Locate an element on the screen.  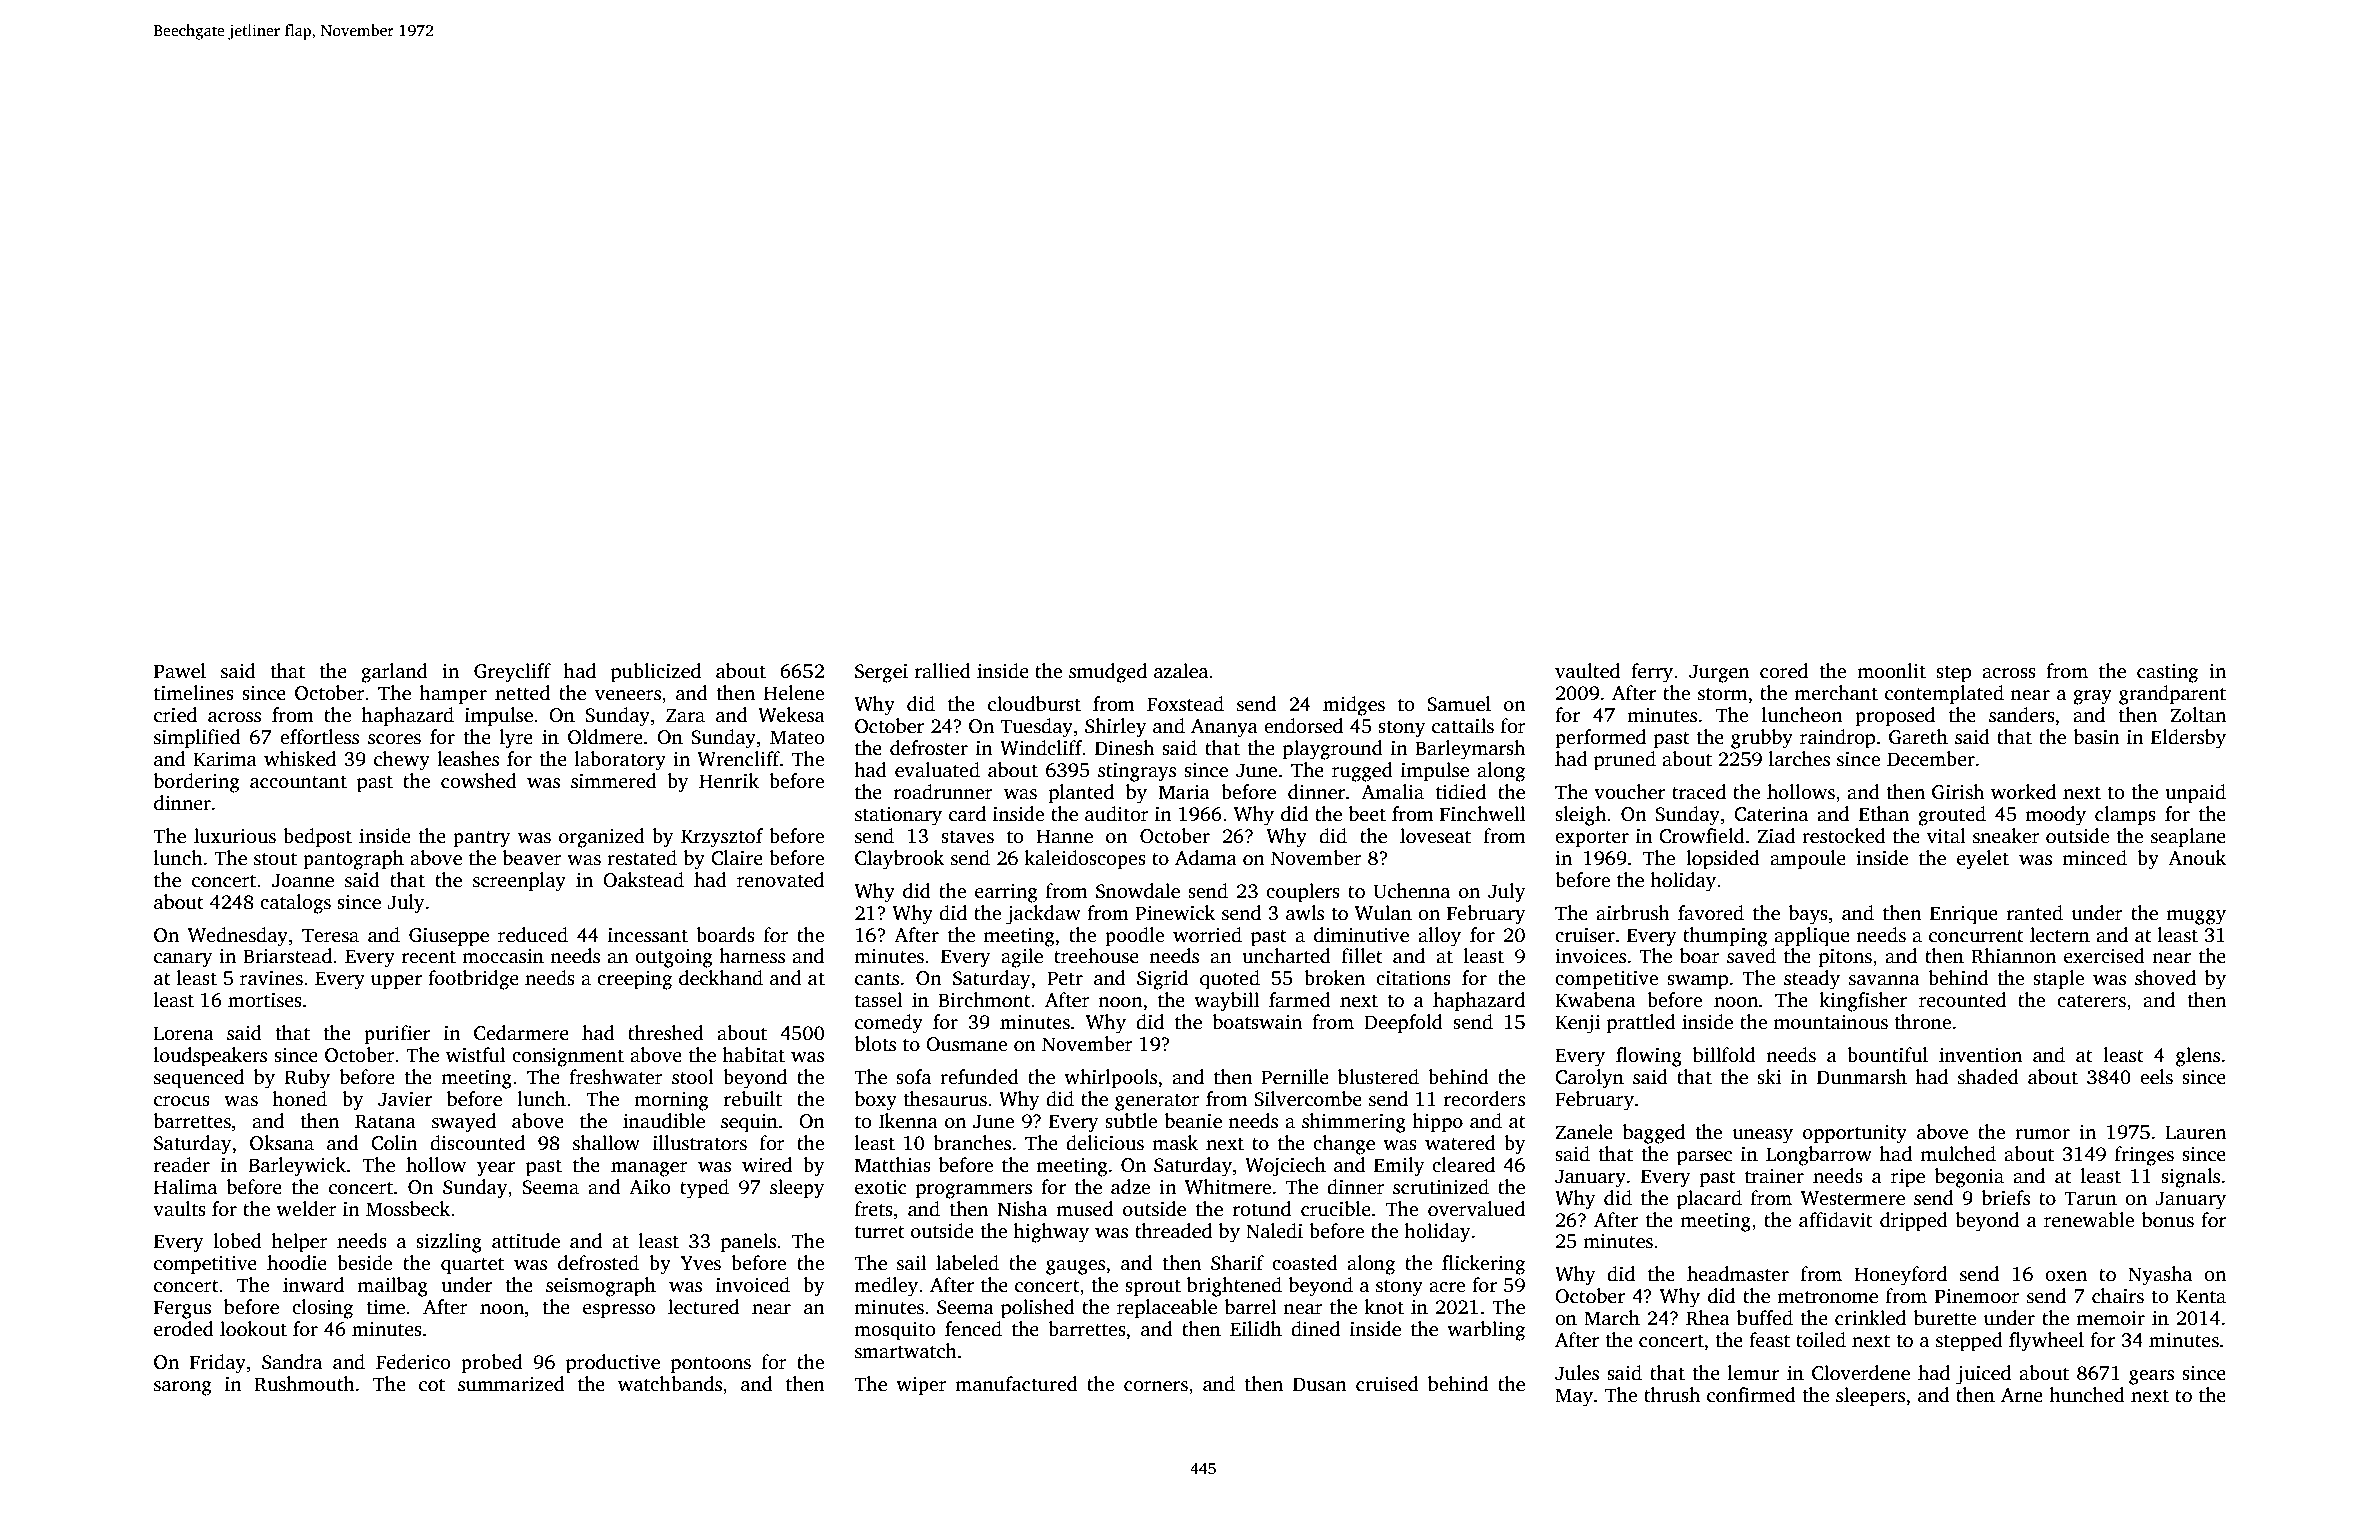
incessant is located at coordinates (648, 935).
